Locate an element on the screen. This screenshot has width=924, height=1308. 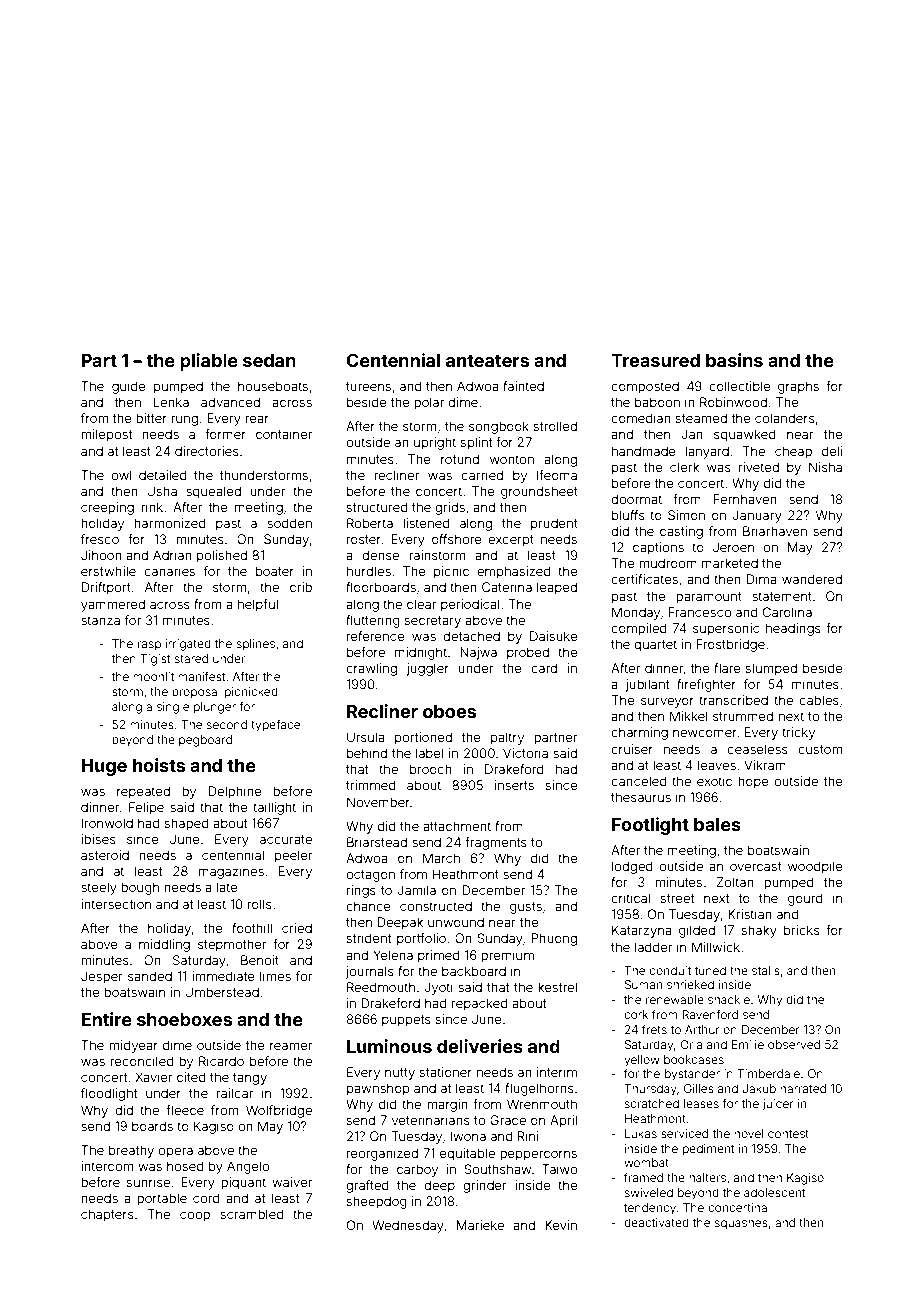
canaries is located at coordinates (169, 571).
